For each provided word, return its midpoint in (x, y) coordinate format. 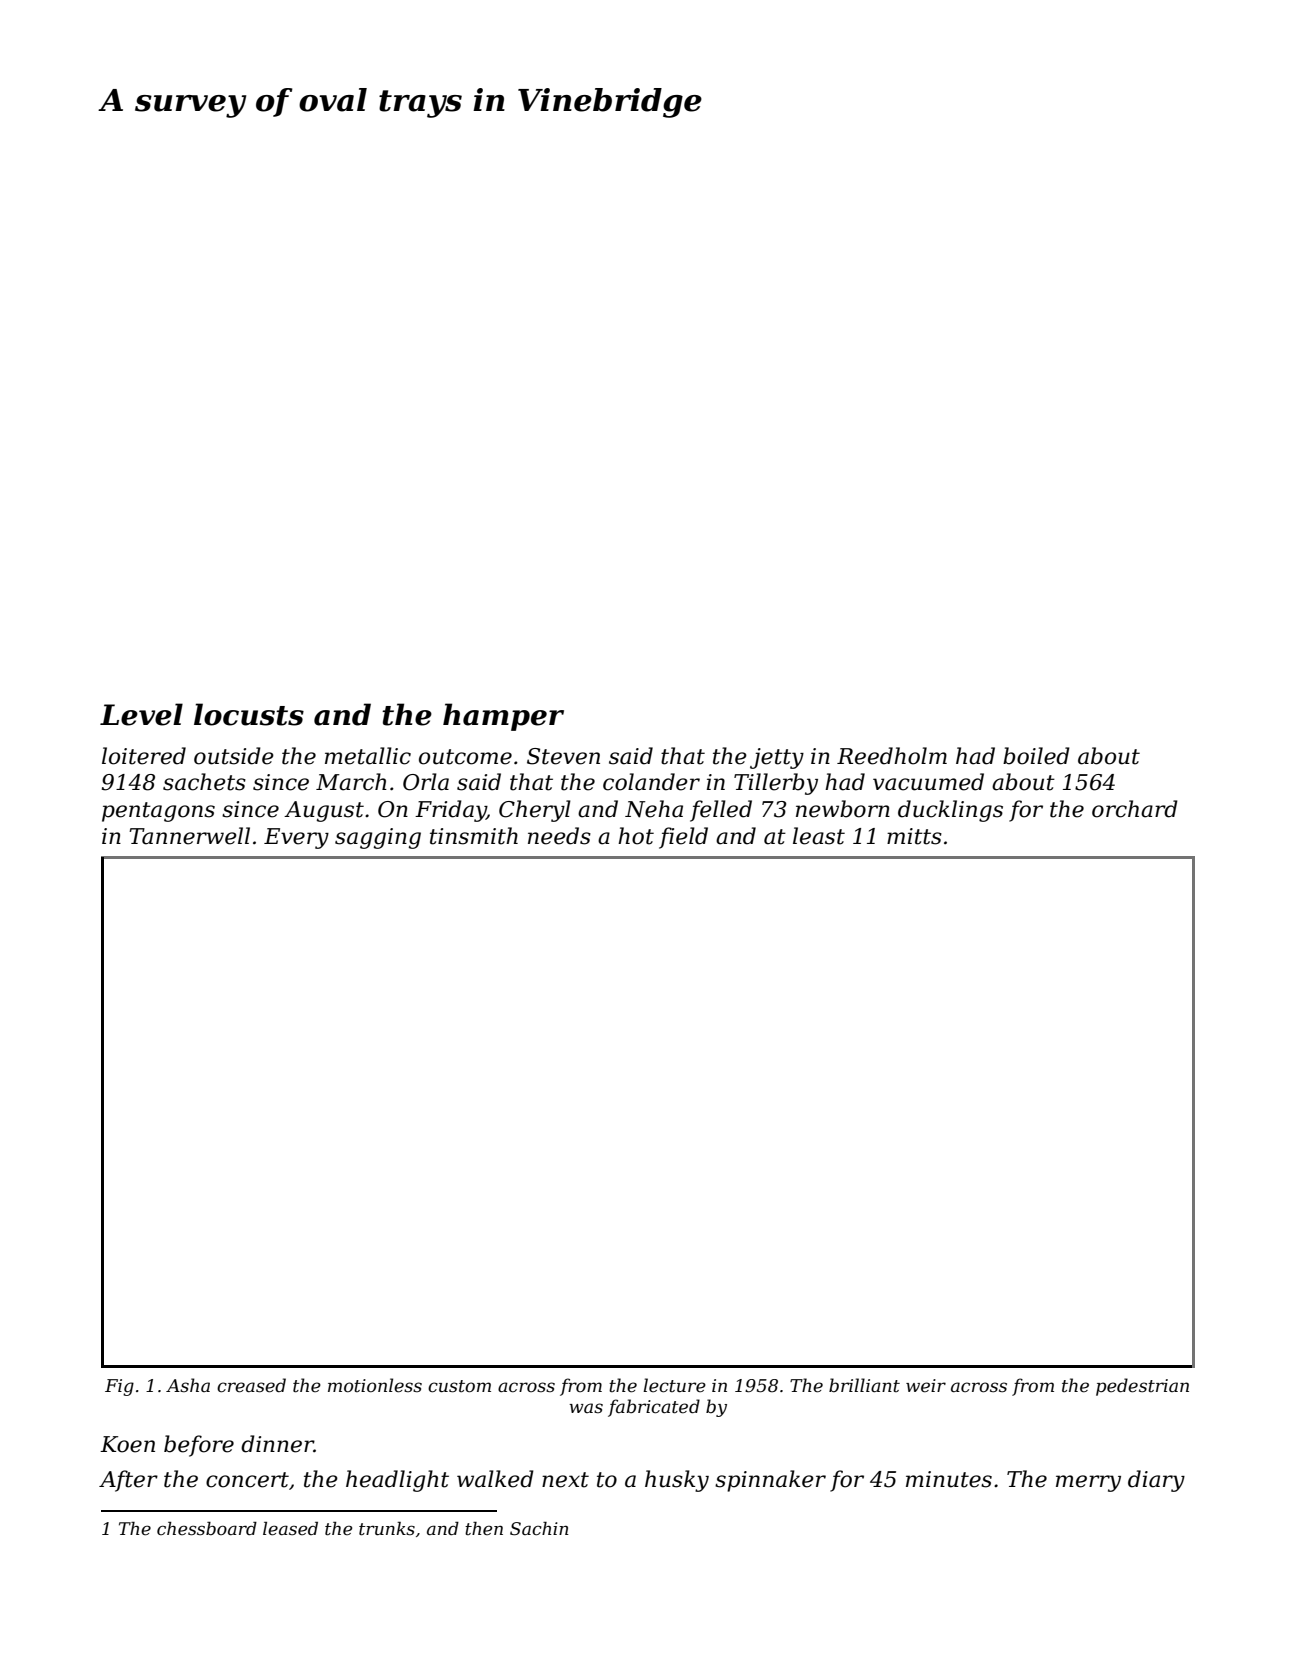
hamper (503, 717)
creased (251, 1385)
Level (141, 714)
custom (459, 1386)
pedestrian (1142, 1387)
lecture (674, 1385)
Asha (188, 1385)
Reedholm (892, 756)
